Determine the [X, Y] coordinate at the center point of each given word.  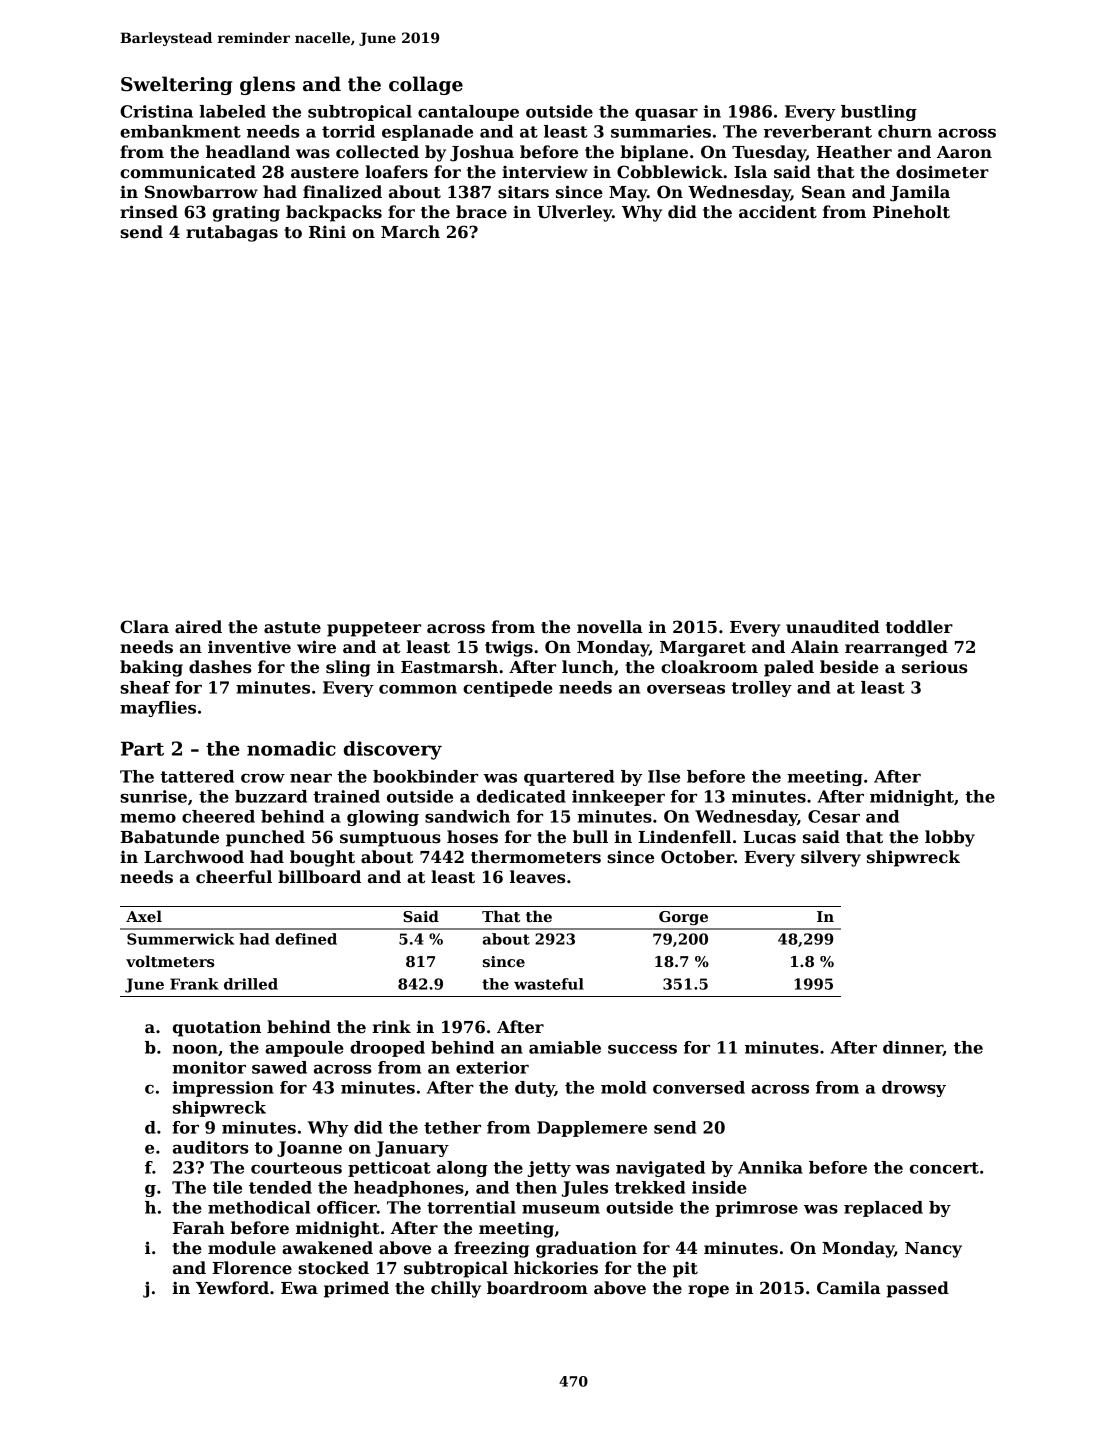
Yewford [232, 1288]
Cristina [156, 111]
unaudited [833, 627]
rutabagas [232, 233]
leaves [537, 877]
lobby [950, 838]
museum [561, 1209]
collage [426, 85]
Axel [144, 916]
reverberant [818, 131]
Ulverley [574, 213]
